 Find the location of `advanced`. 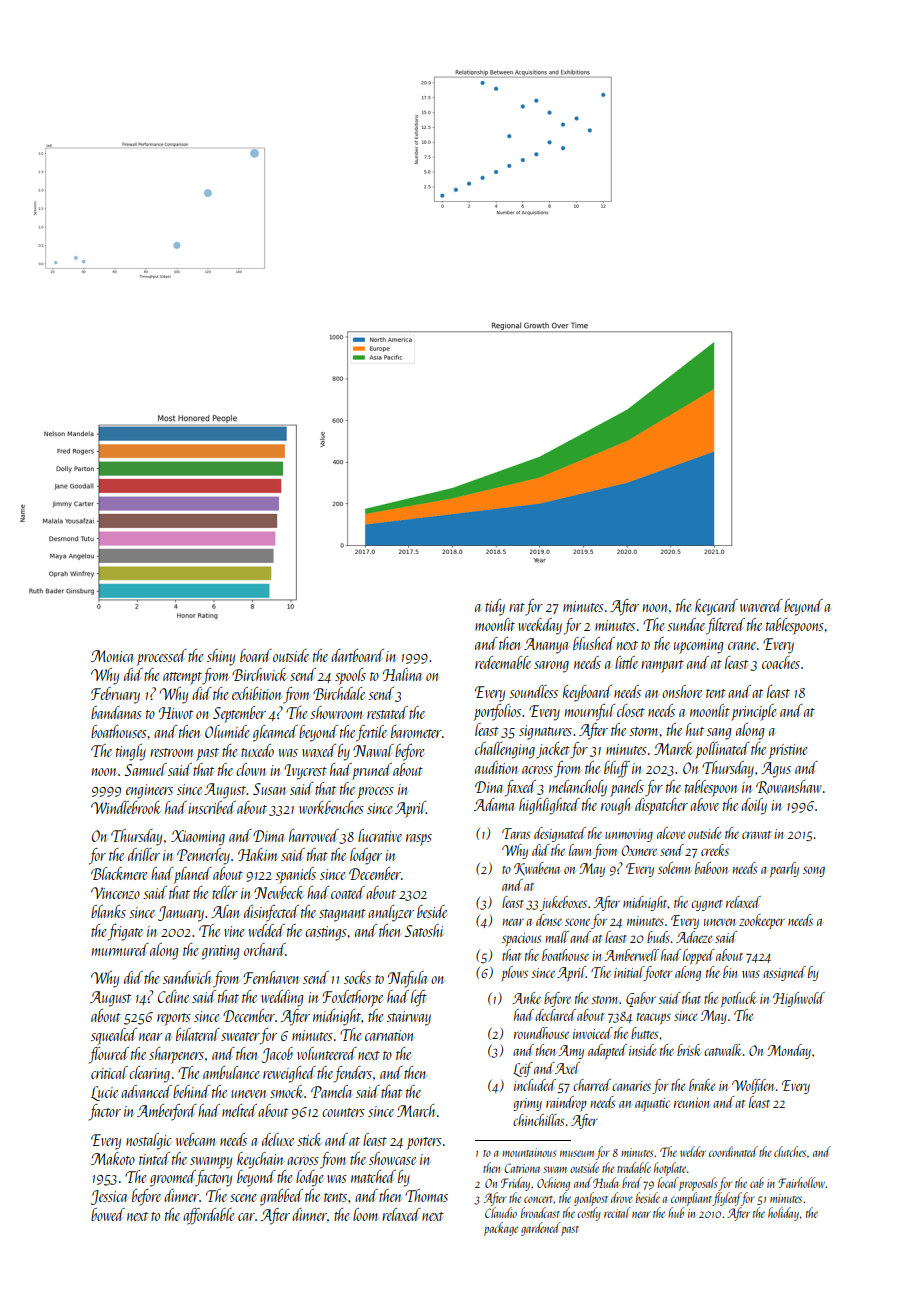

advanced is located at coordinates (146, 1091).
